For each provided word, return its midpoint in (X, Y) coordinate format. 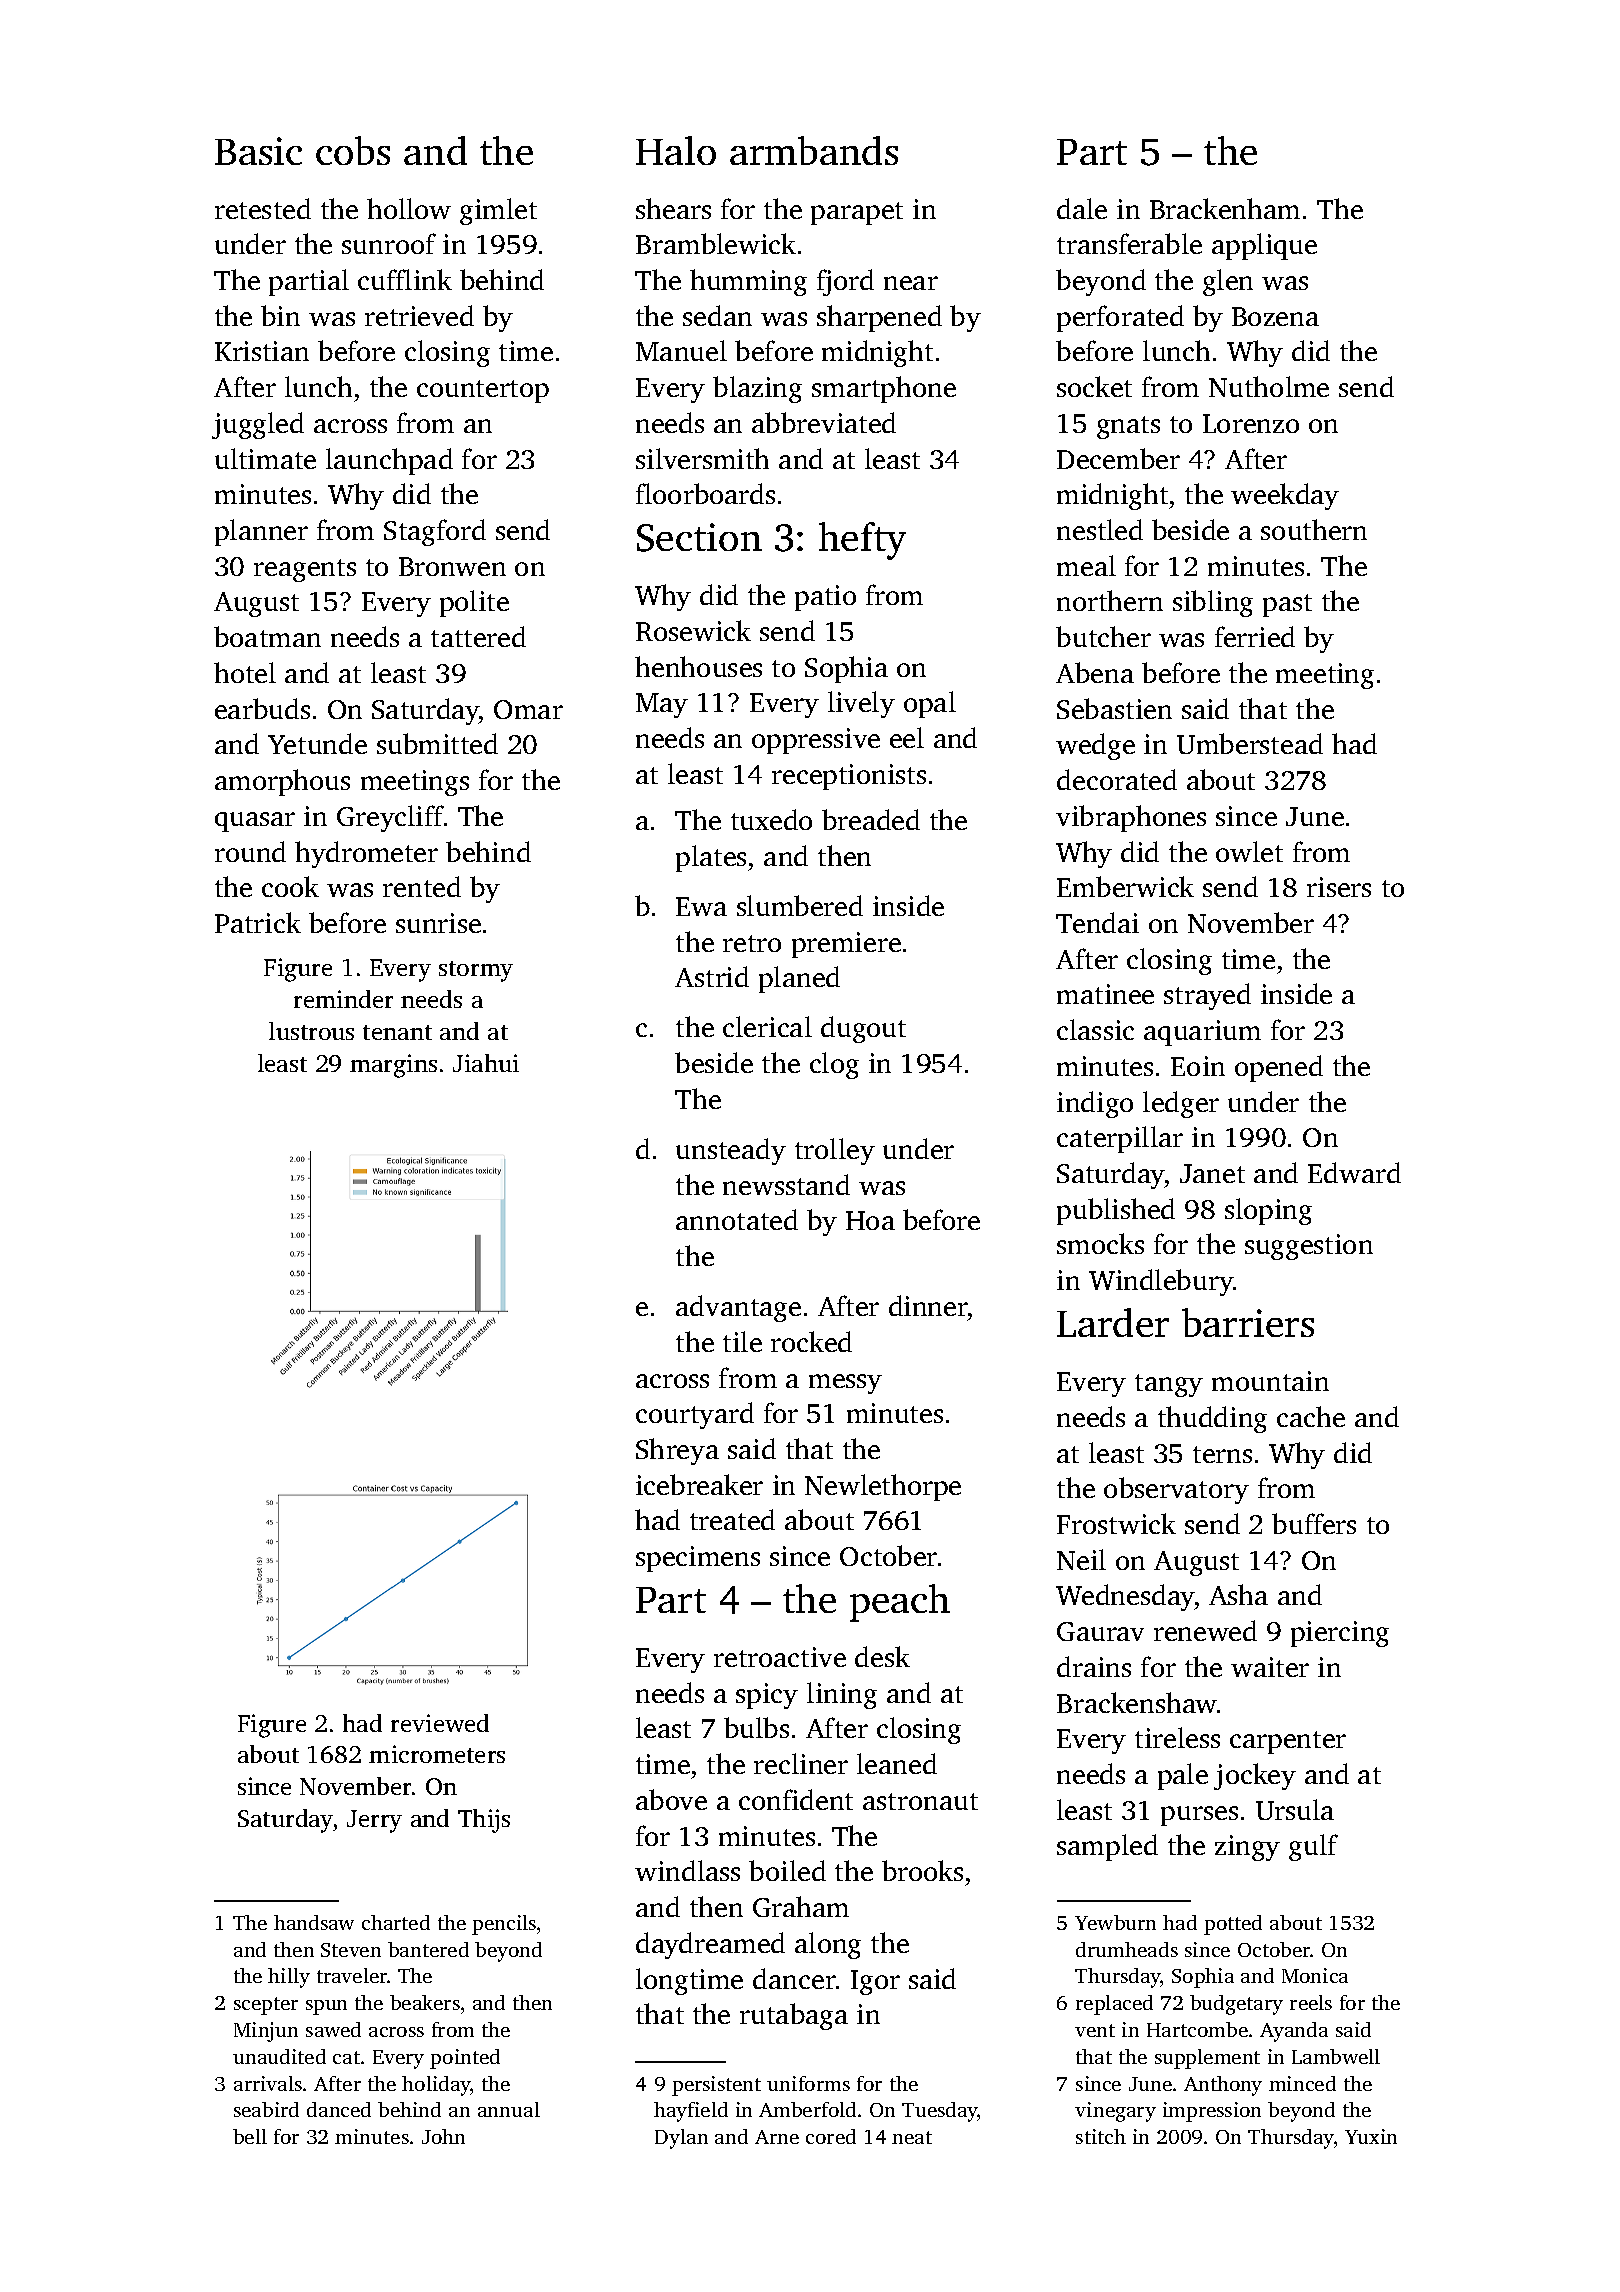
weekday (1285, 496)
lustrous (311, 1031)
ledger (1181, 1104)
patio (825, 598)
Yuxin (1371, 2136)
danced (339, 2109)
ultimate (265, 458)
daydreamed (710, 1945)
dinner (928, 1305)
